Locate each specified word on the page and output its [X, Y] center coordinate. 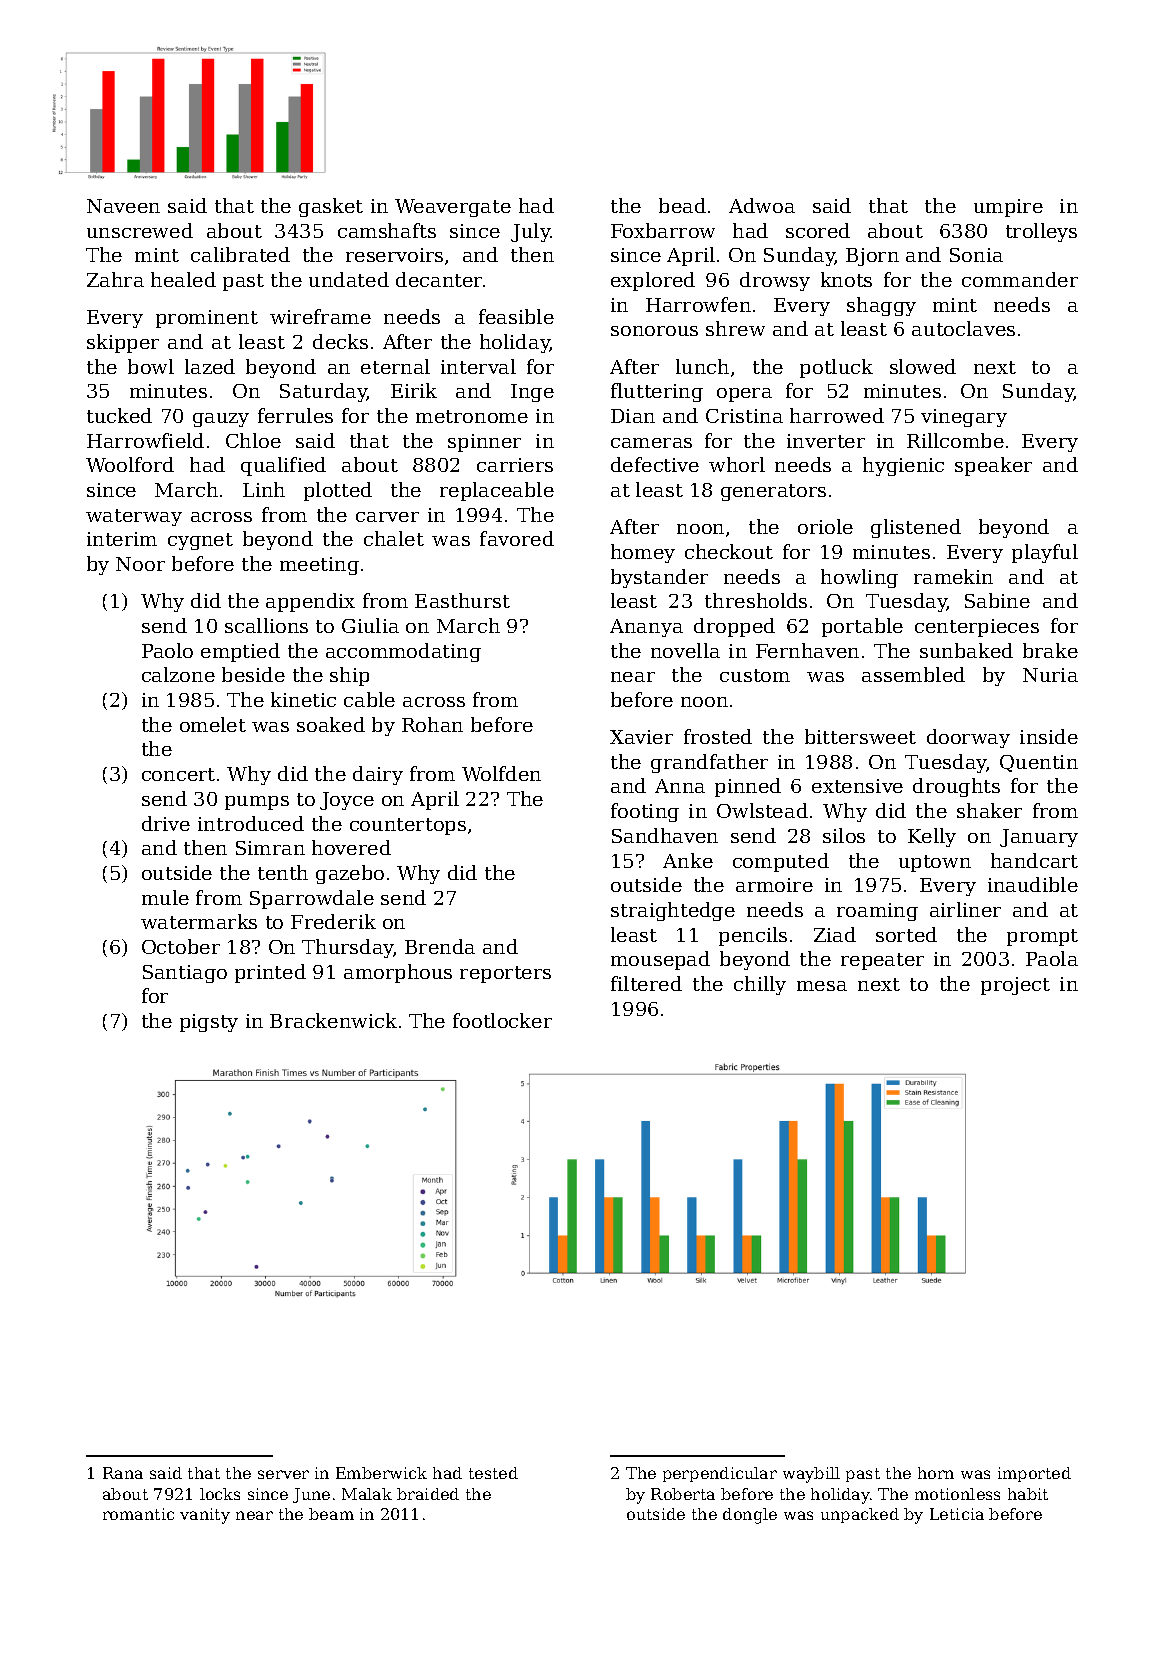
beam [331, 1514]
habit [1028, 1494]
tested [493, 1473]
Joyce [347, 801]
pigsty [209, 1023]
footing [645, 812]
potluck [836, 368]
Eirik [414, 390]
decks [340, 341]
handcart [1034, 860]
